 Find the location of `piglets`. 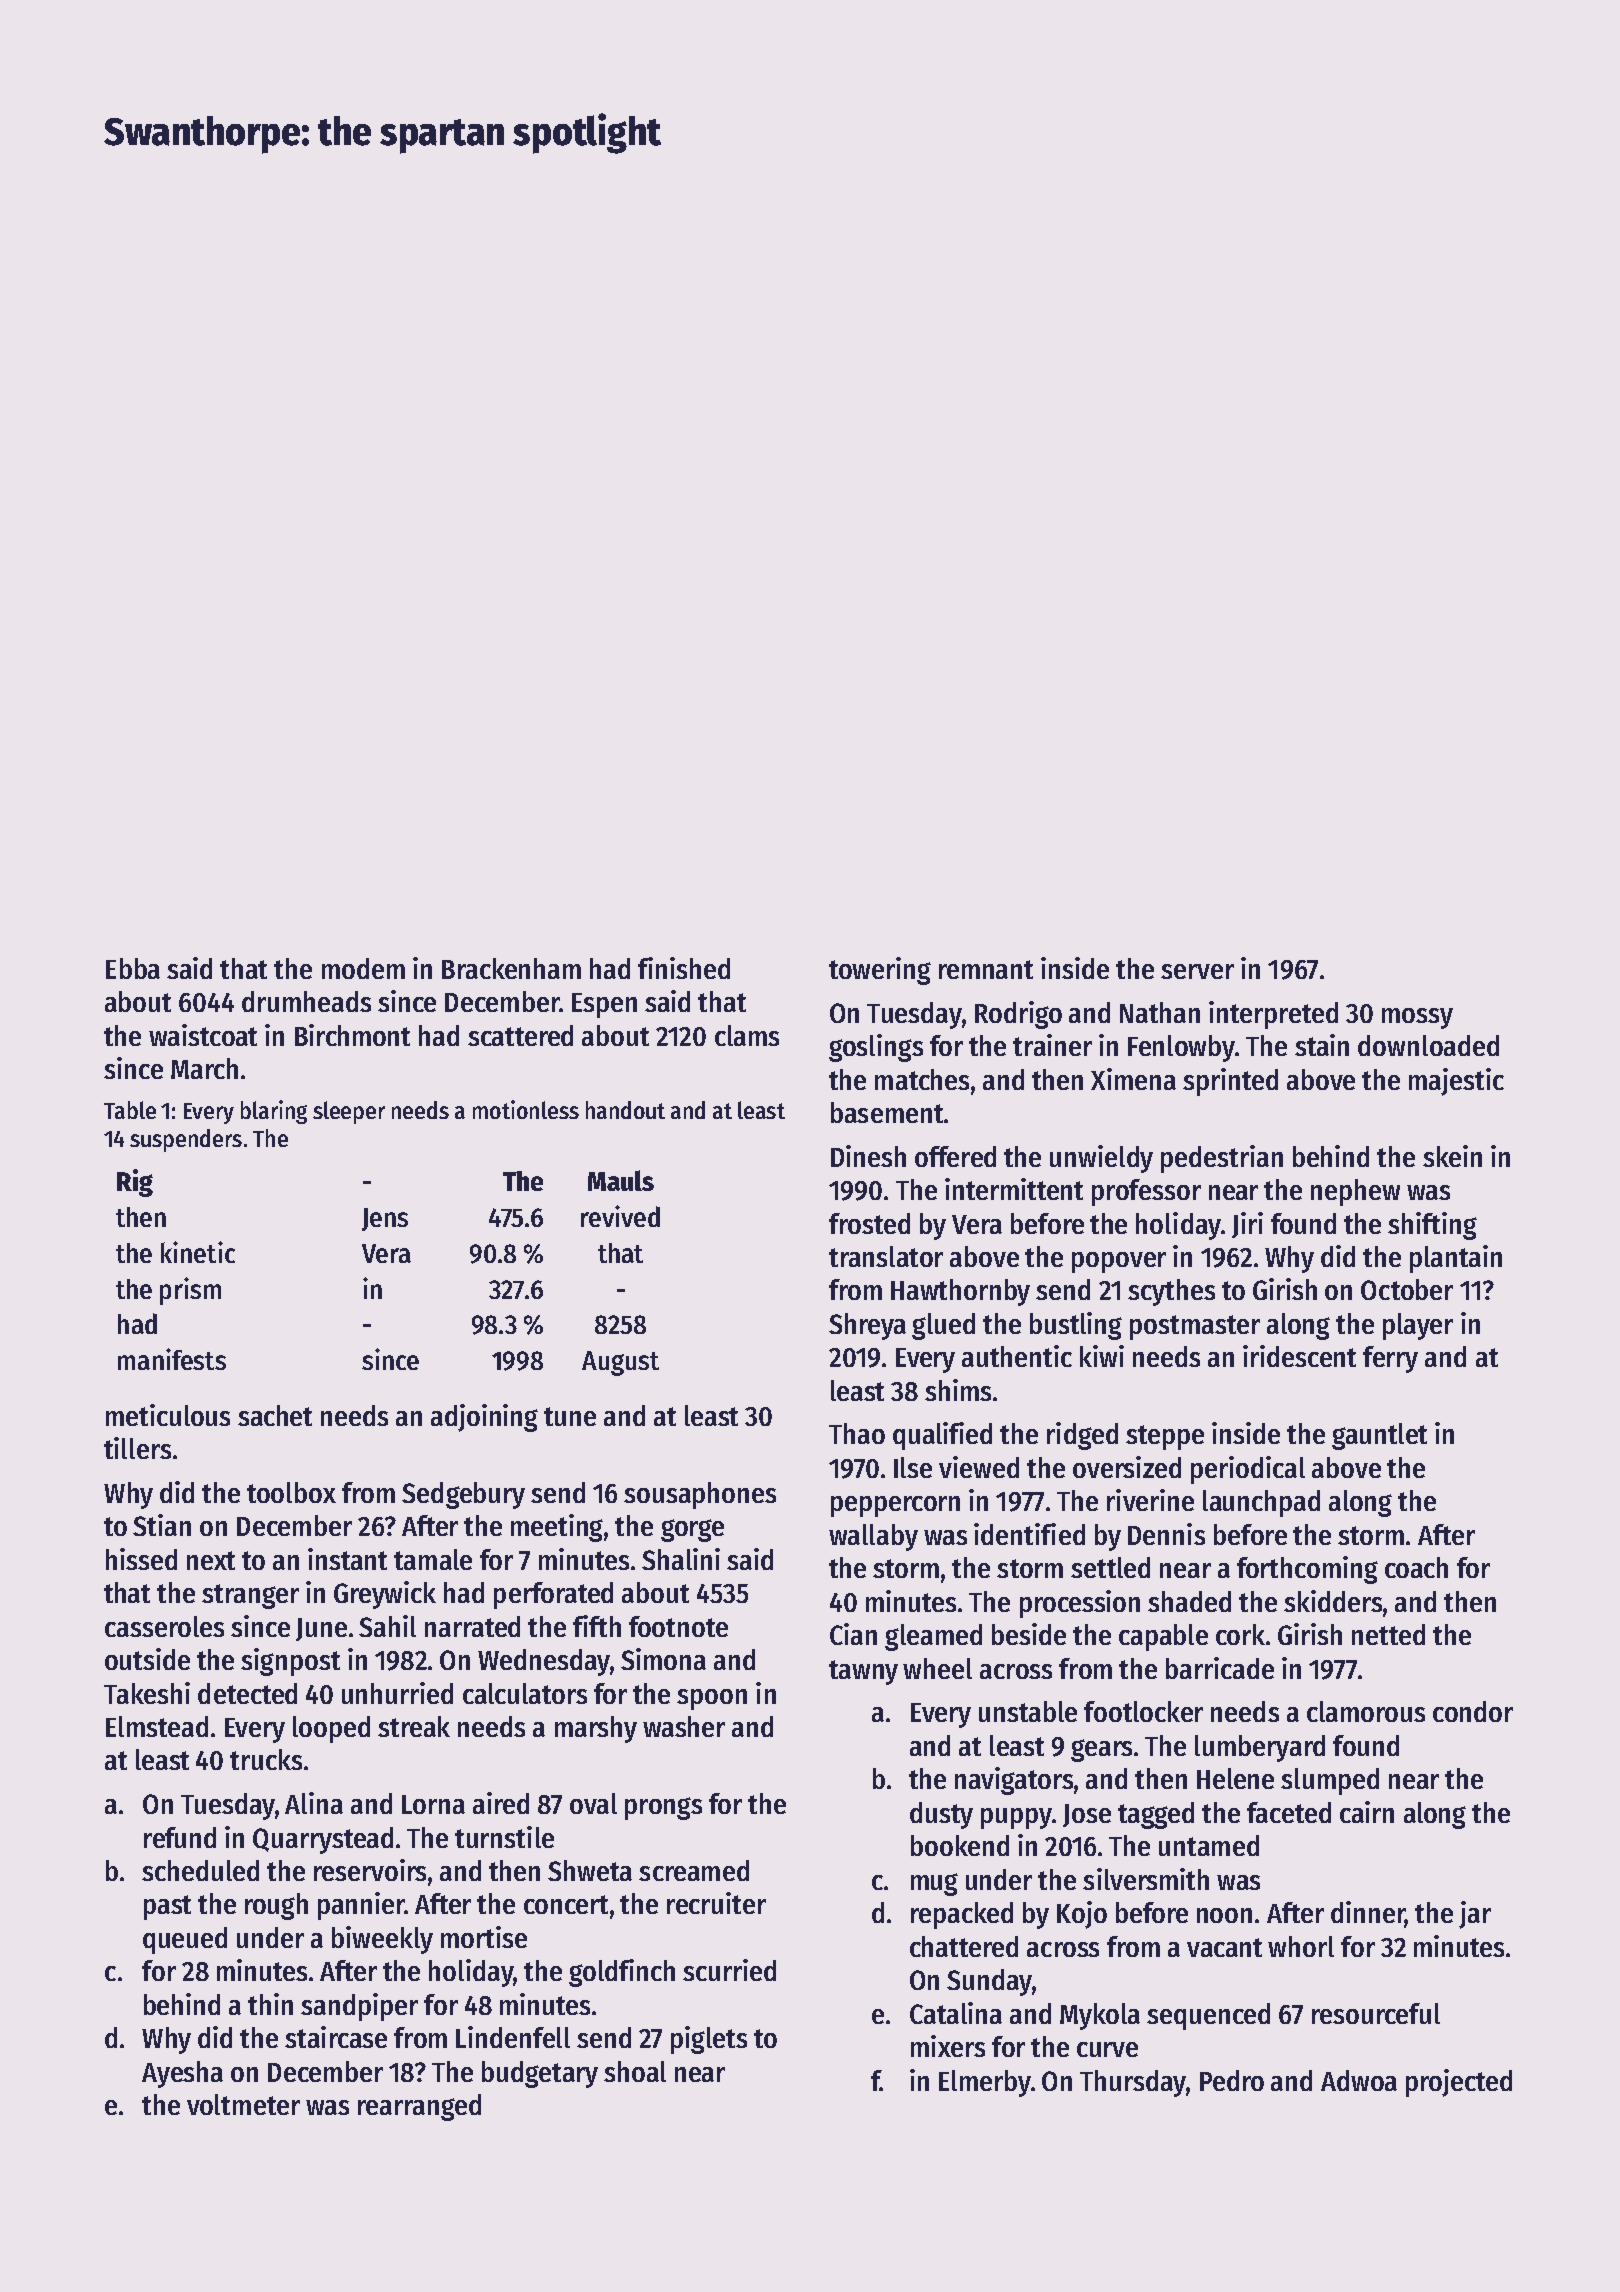

piglets is located at coordinates (709, 2040).
